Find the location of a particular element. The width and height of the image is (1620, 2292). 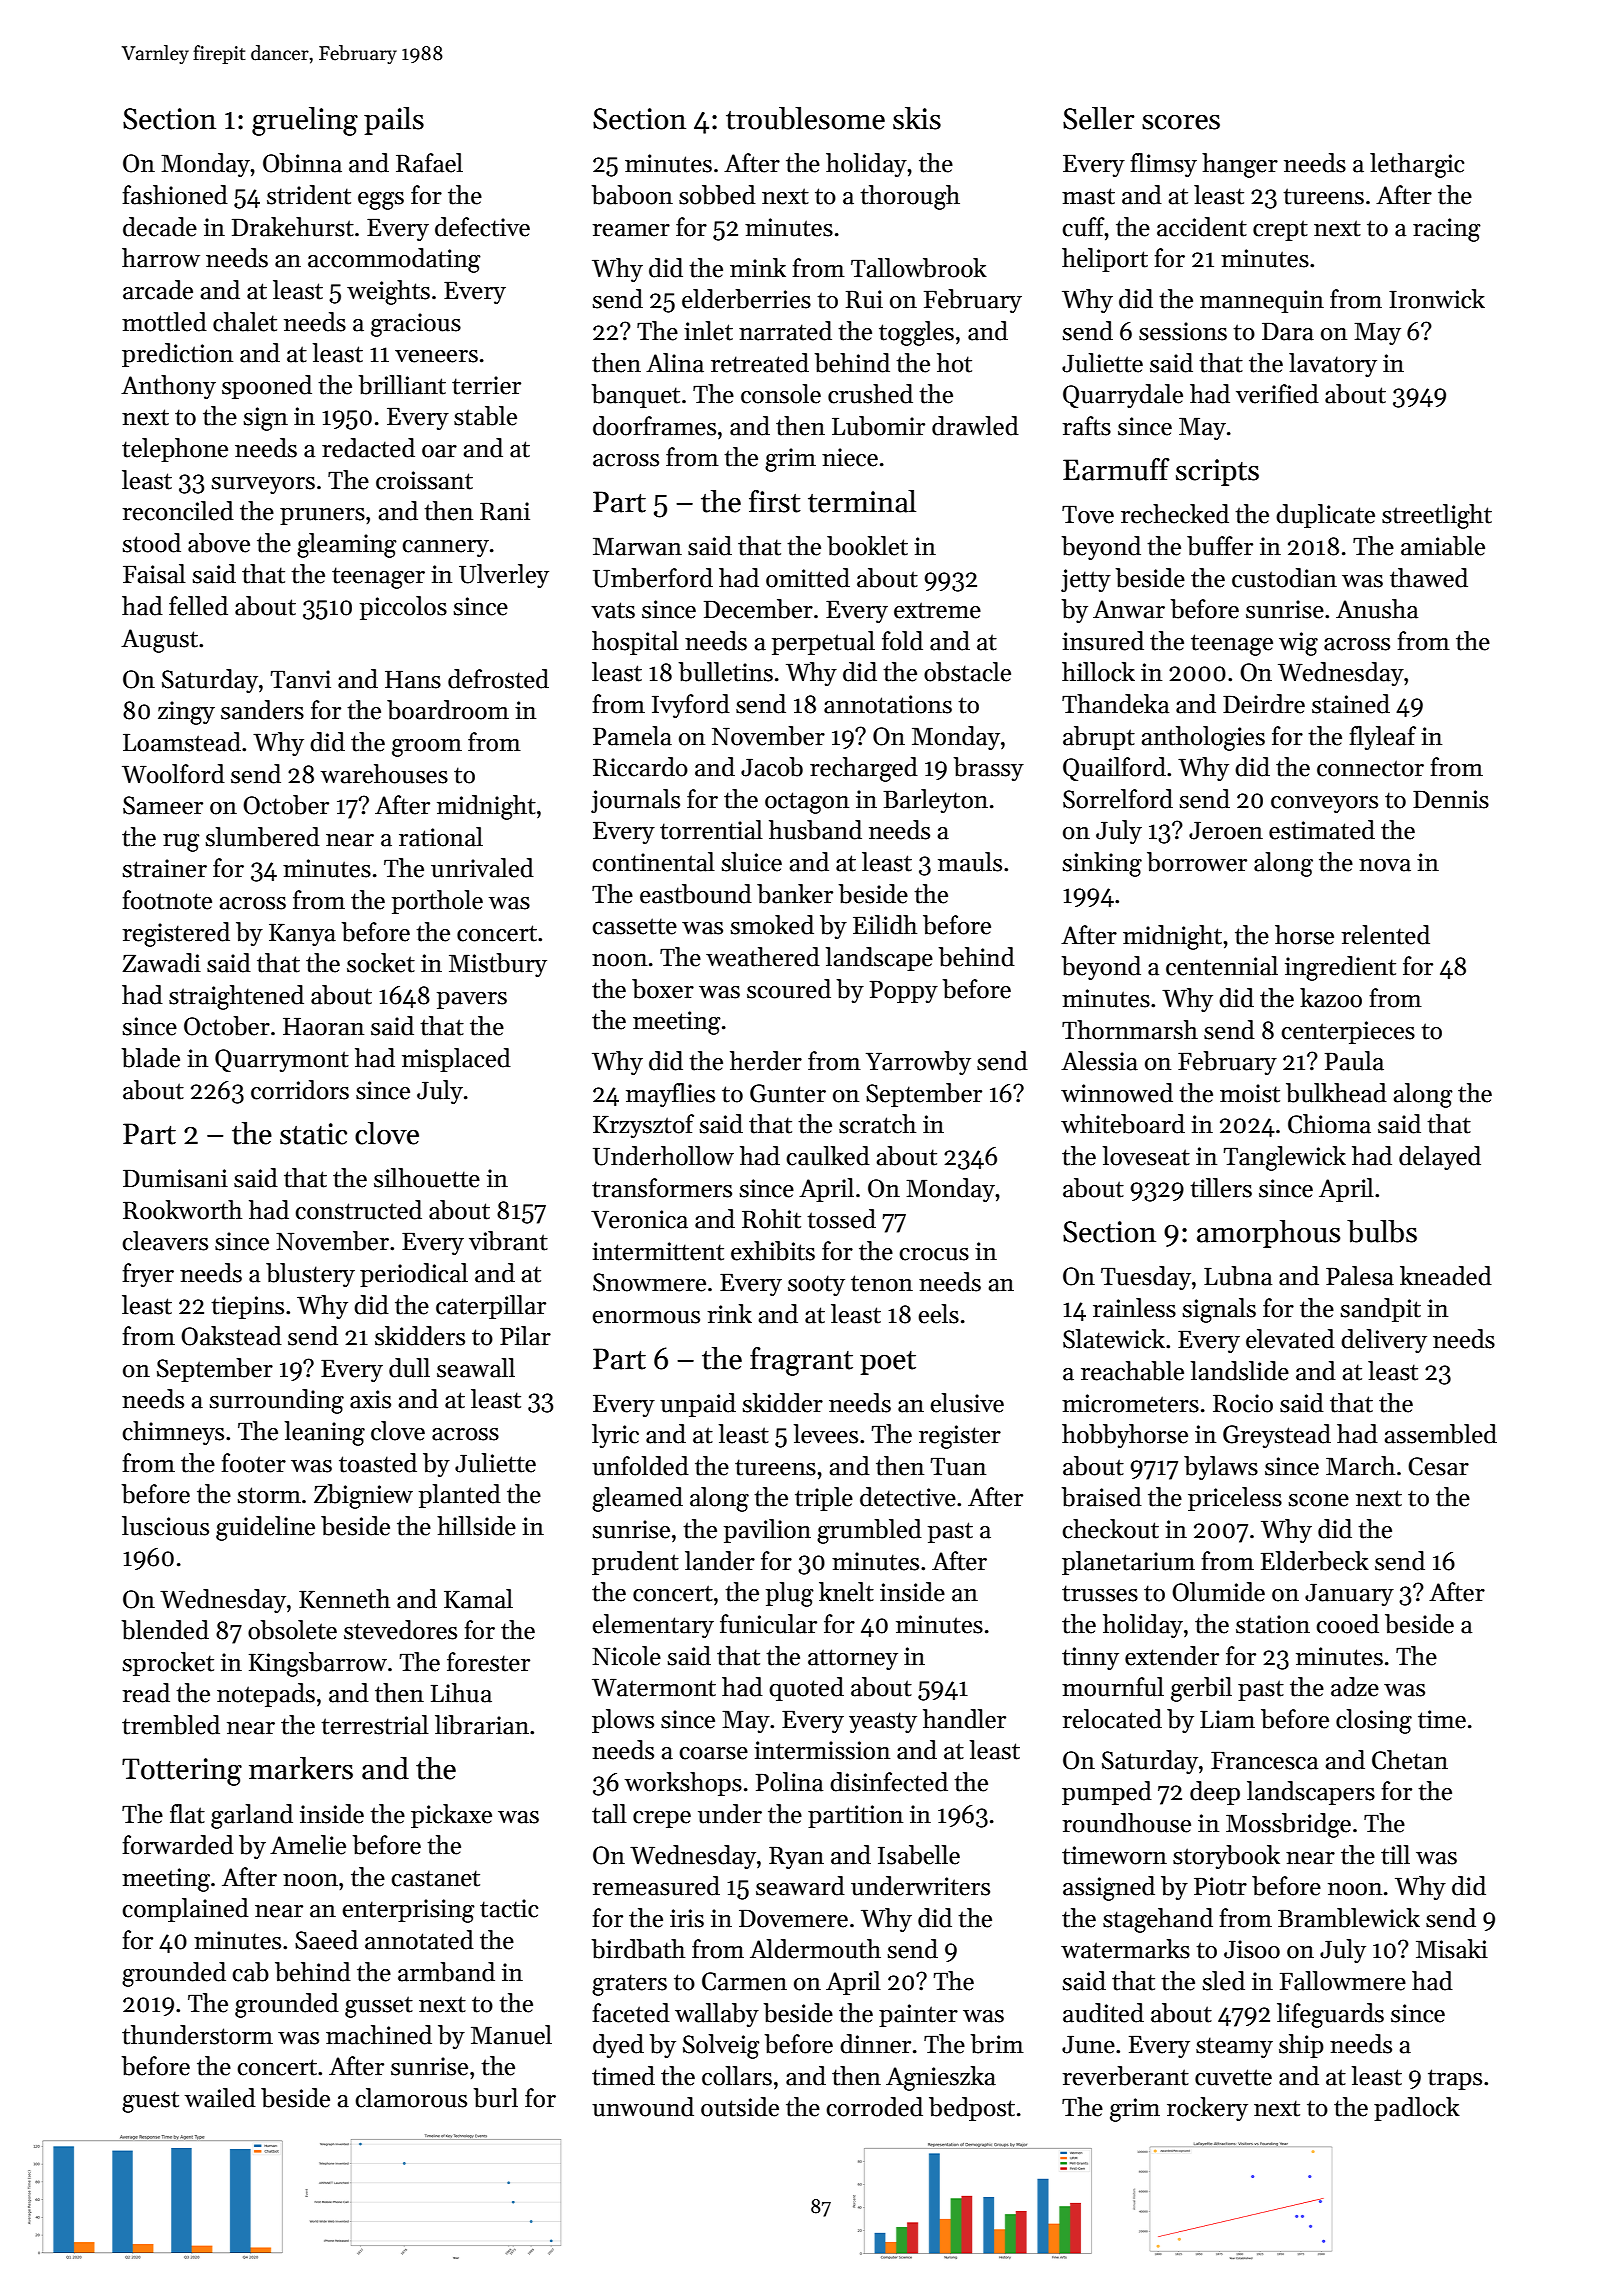

duplicate is located at coordinates (1325, 516).
